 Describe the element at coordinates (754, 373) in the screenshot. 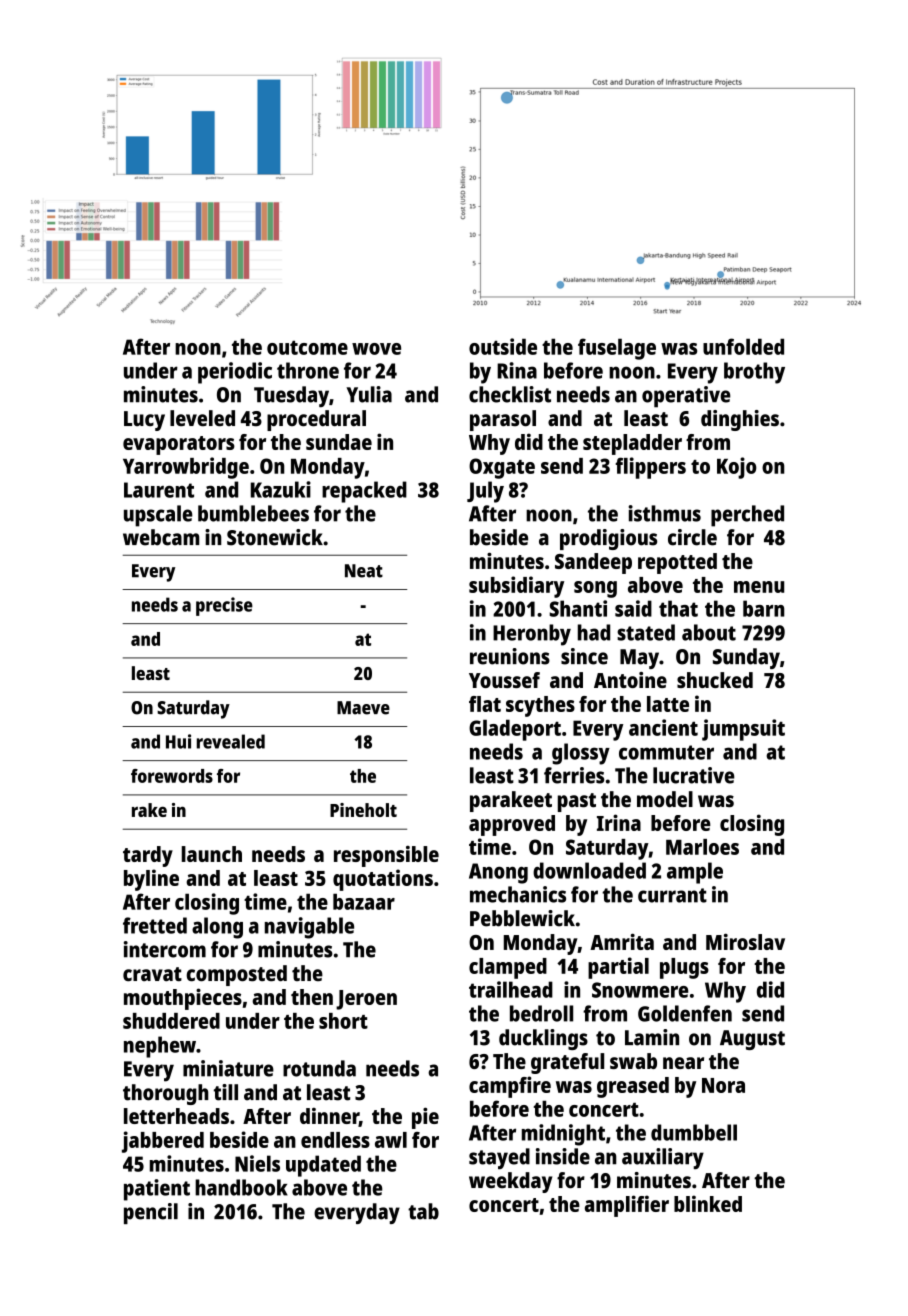

I see `brothy` at that location.
